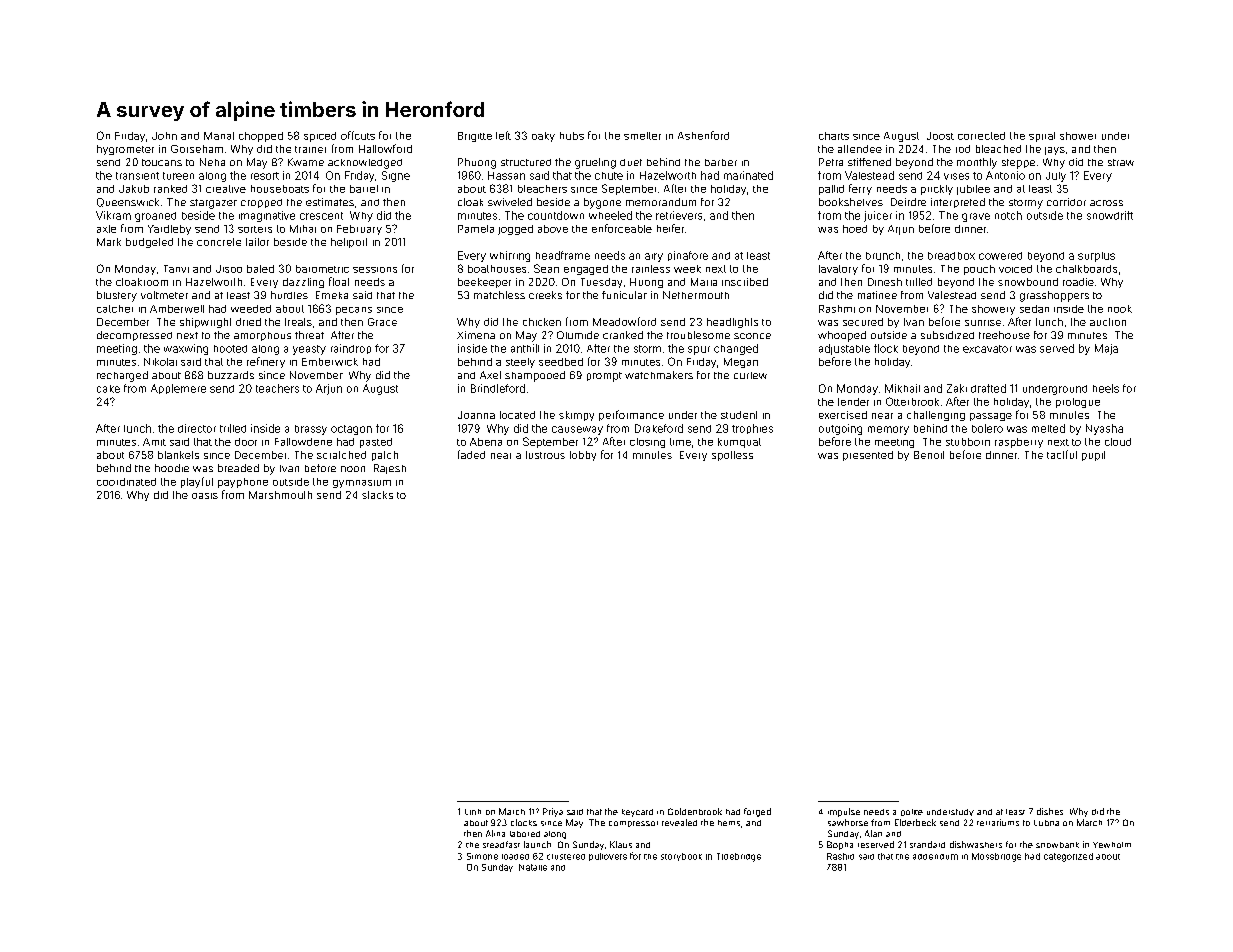  Describe the element at coordinates (844, 812) in the image. I see `impulse` at that location.
